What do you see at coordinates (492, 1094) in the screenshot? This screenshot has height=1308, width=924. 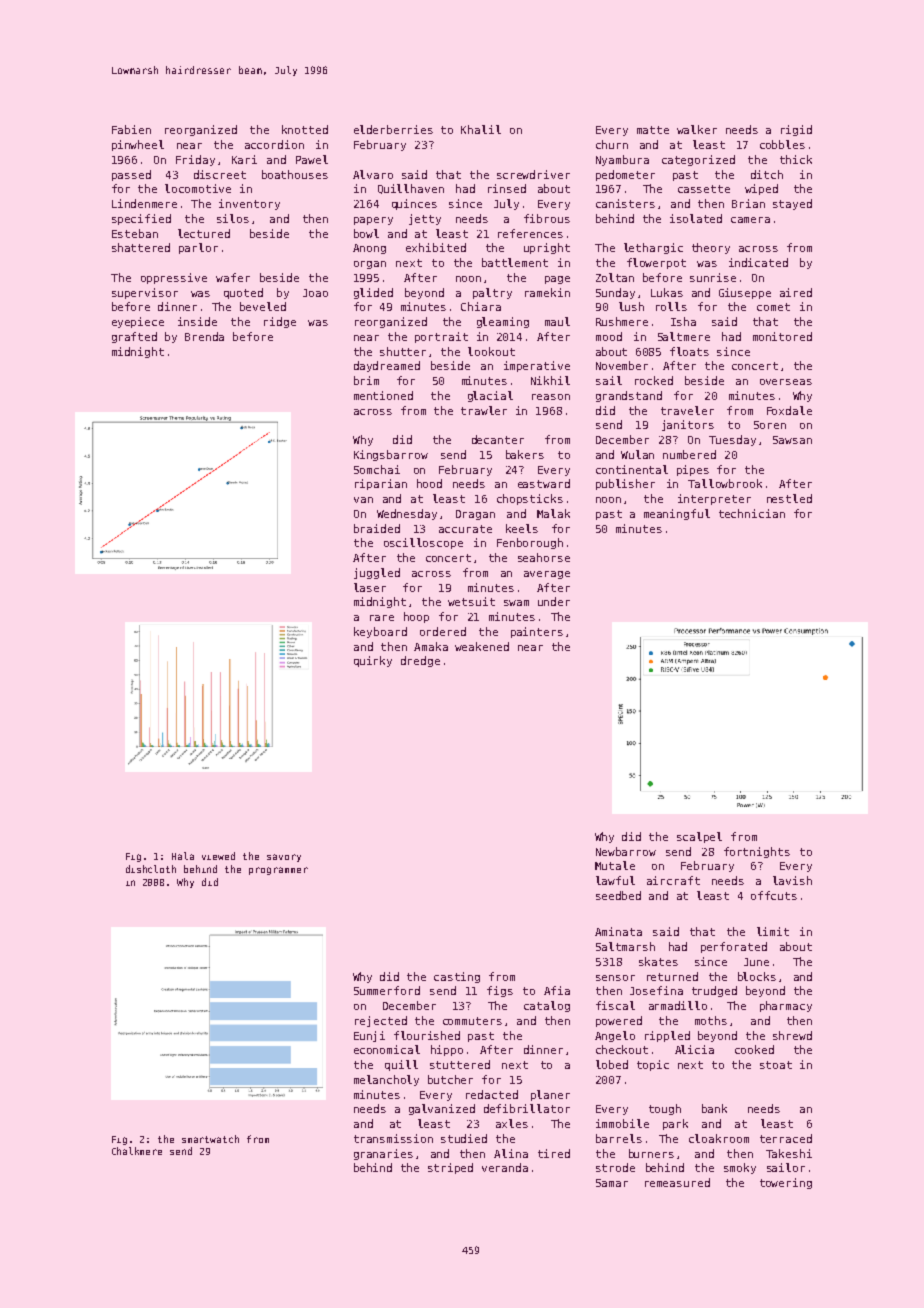 I see `redacted` at bounding box center [492, 1094].
